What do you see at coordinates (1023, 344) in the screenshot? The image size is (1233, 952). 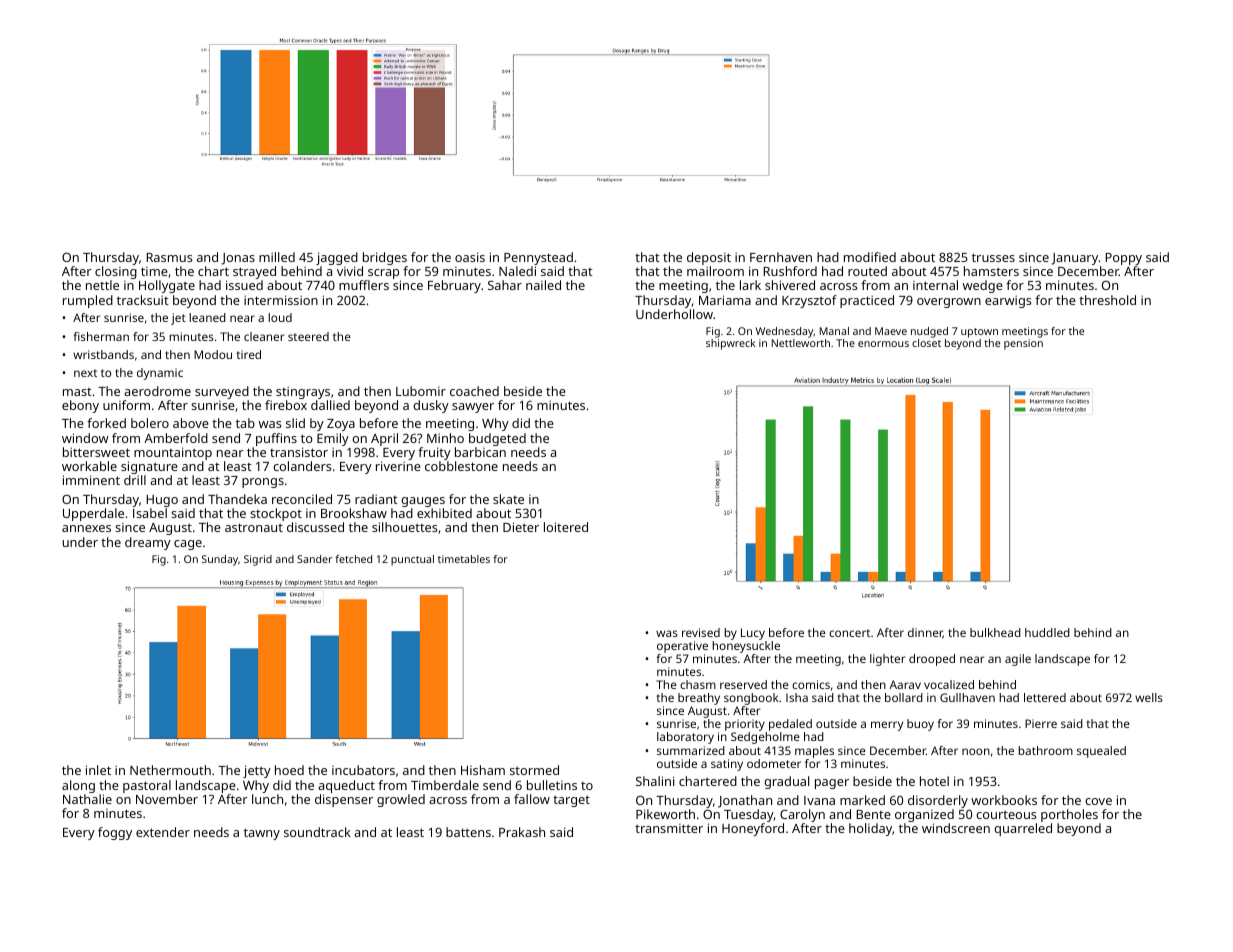 I see `pension` at bounding box center [1023, 344].
